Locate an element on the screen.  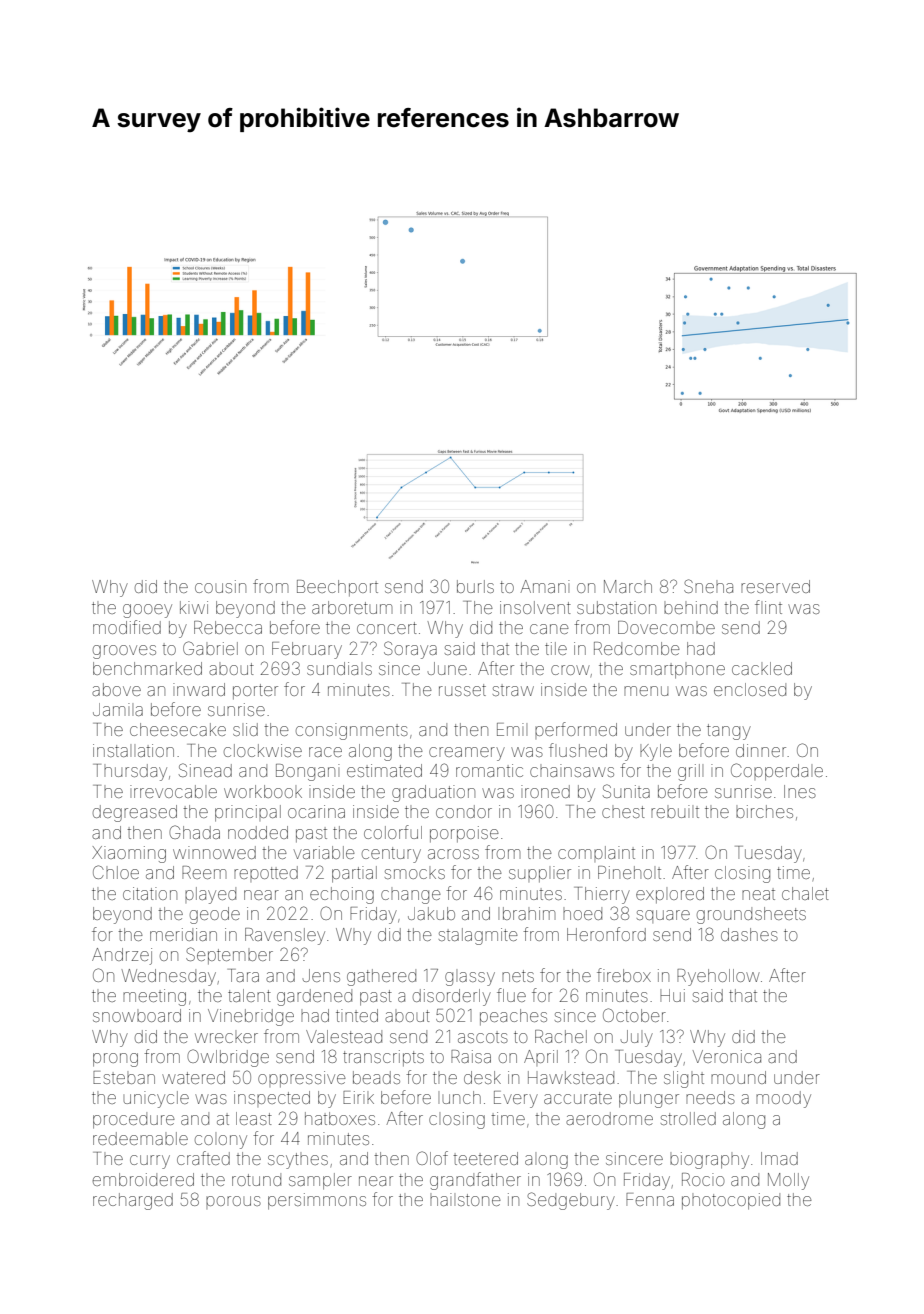
dashes is located at coordinates (749, 934).
